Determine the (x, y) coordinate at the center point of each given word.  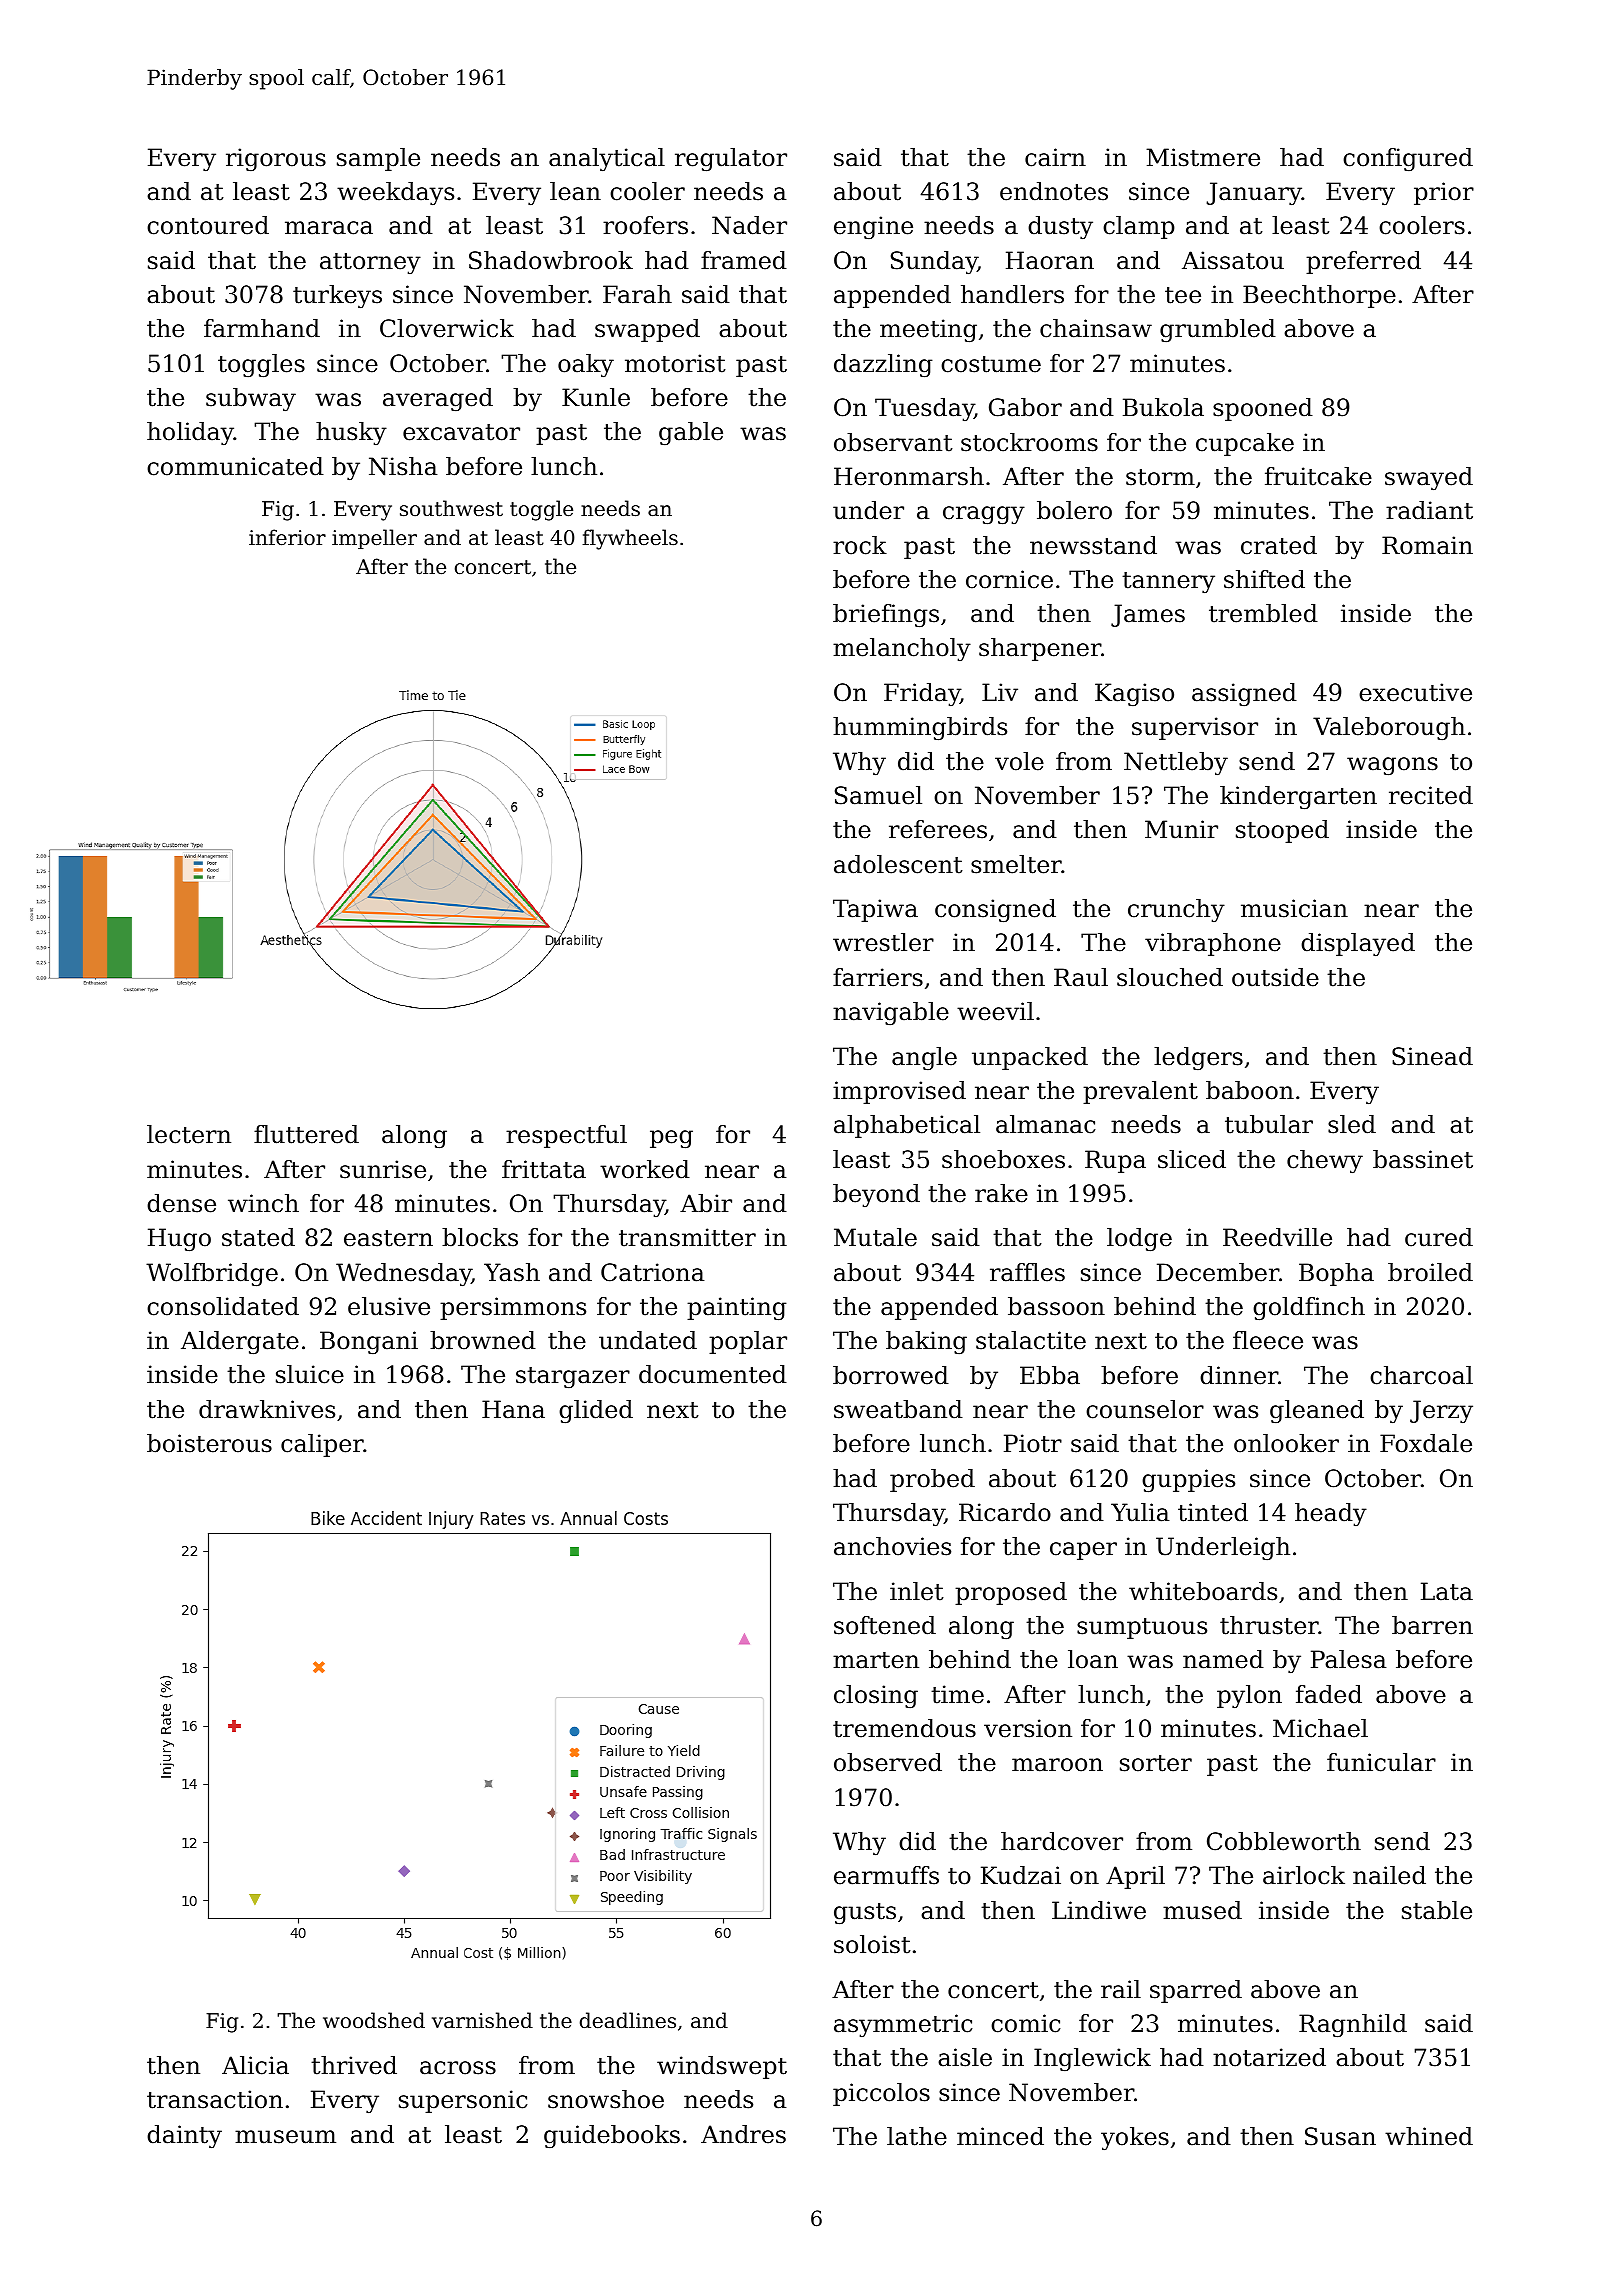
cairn (1055, 157)
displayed (1358, 945)
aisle (965, 2057)
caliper (322, 1445)
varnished (482, 2020)
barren (1432, 1625)
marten (876, 1660)
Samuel (878, 795)
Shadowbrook (551, 260)
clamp (1139, 227)
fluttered (306, 1134)
